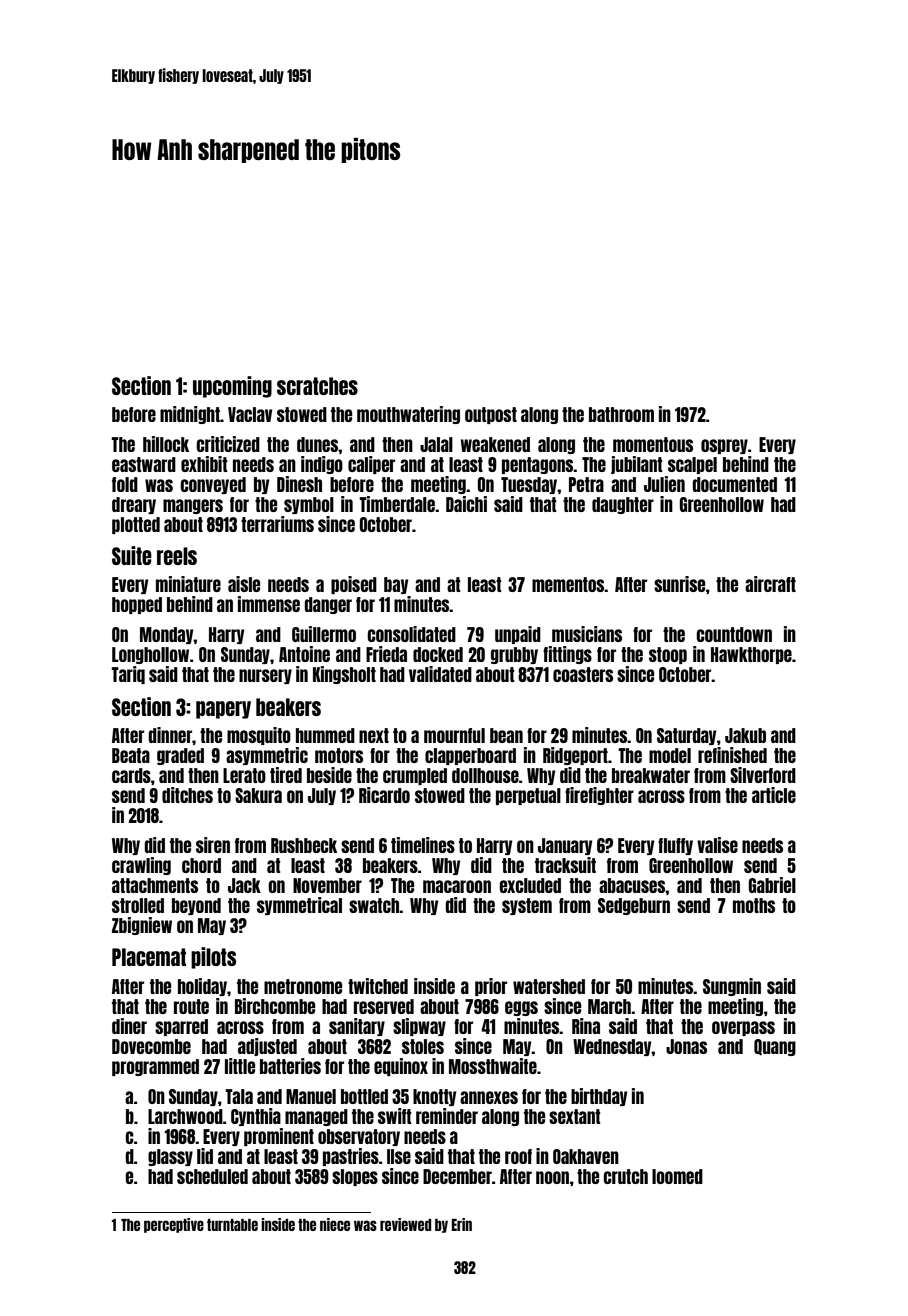 The width and height of the screenshot is (908, 1316). Describe the element at coordinates (405, 1224) in the screenshot. I see `reviewed` at that location.
